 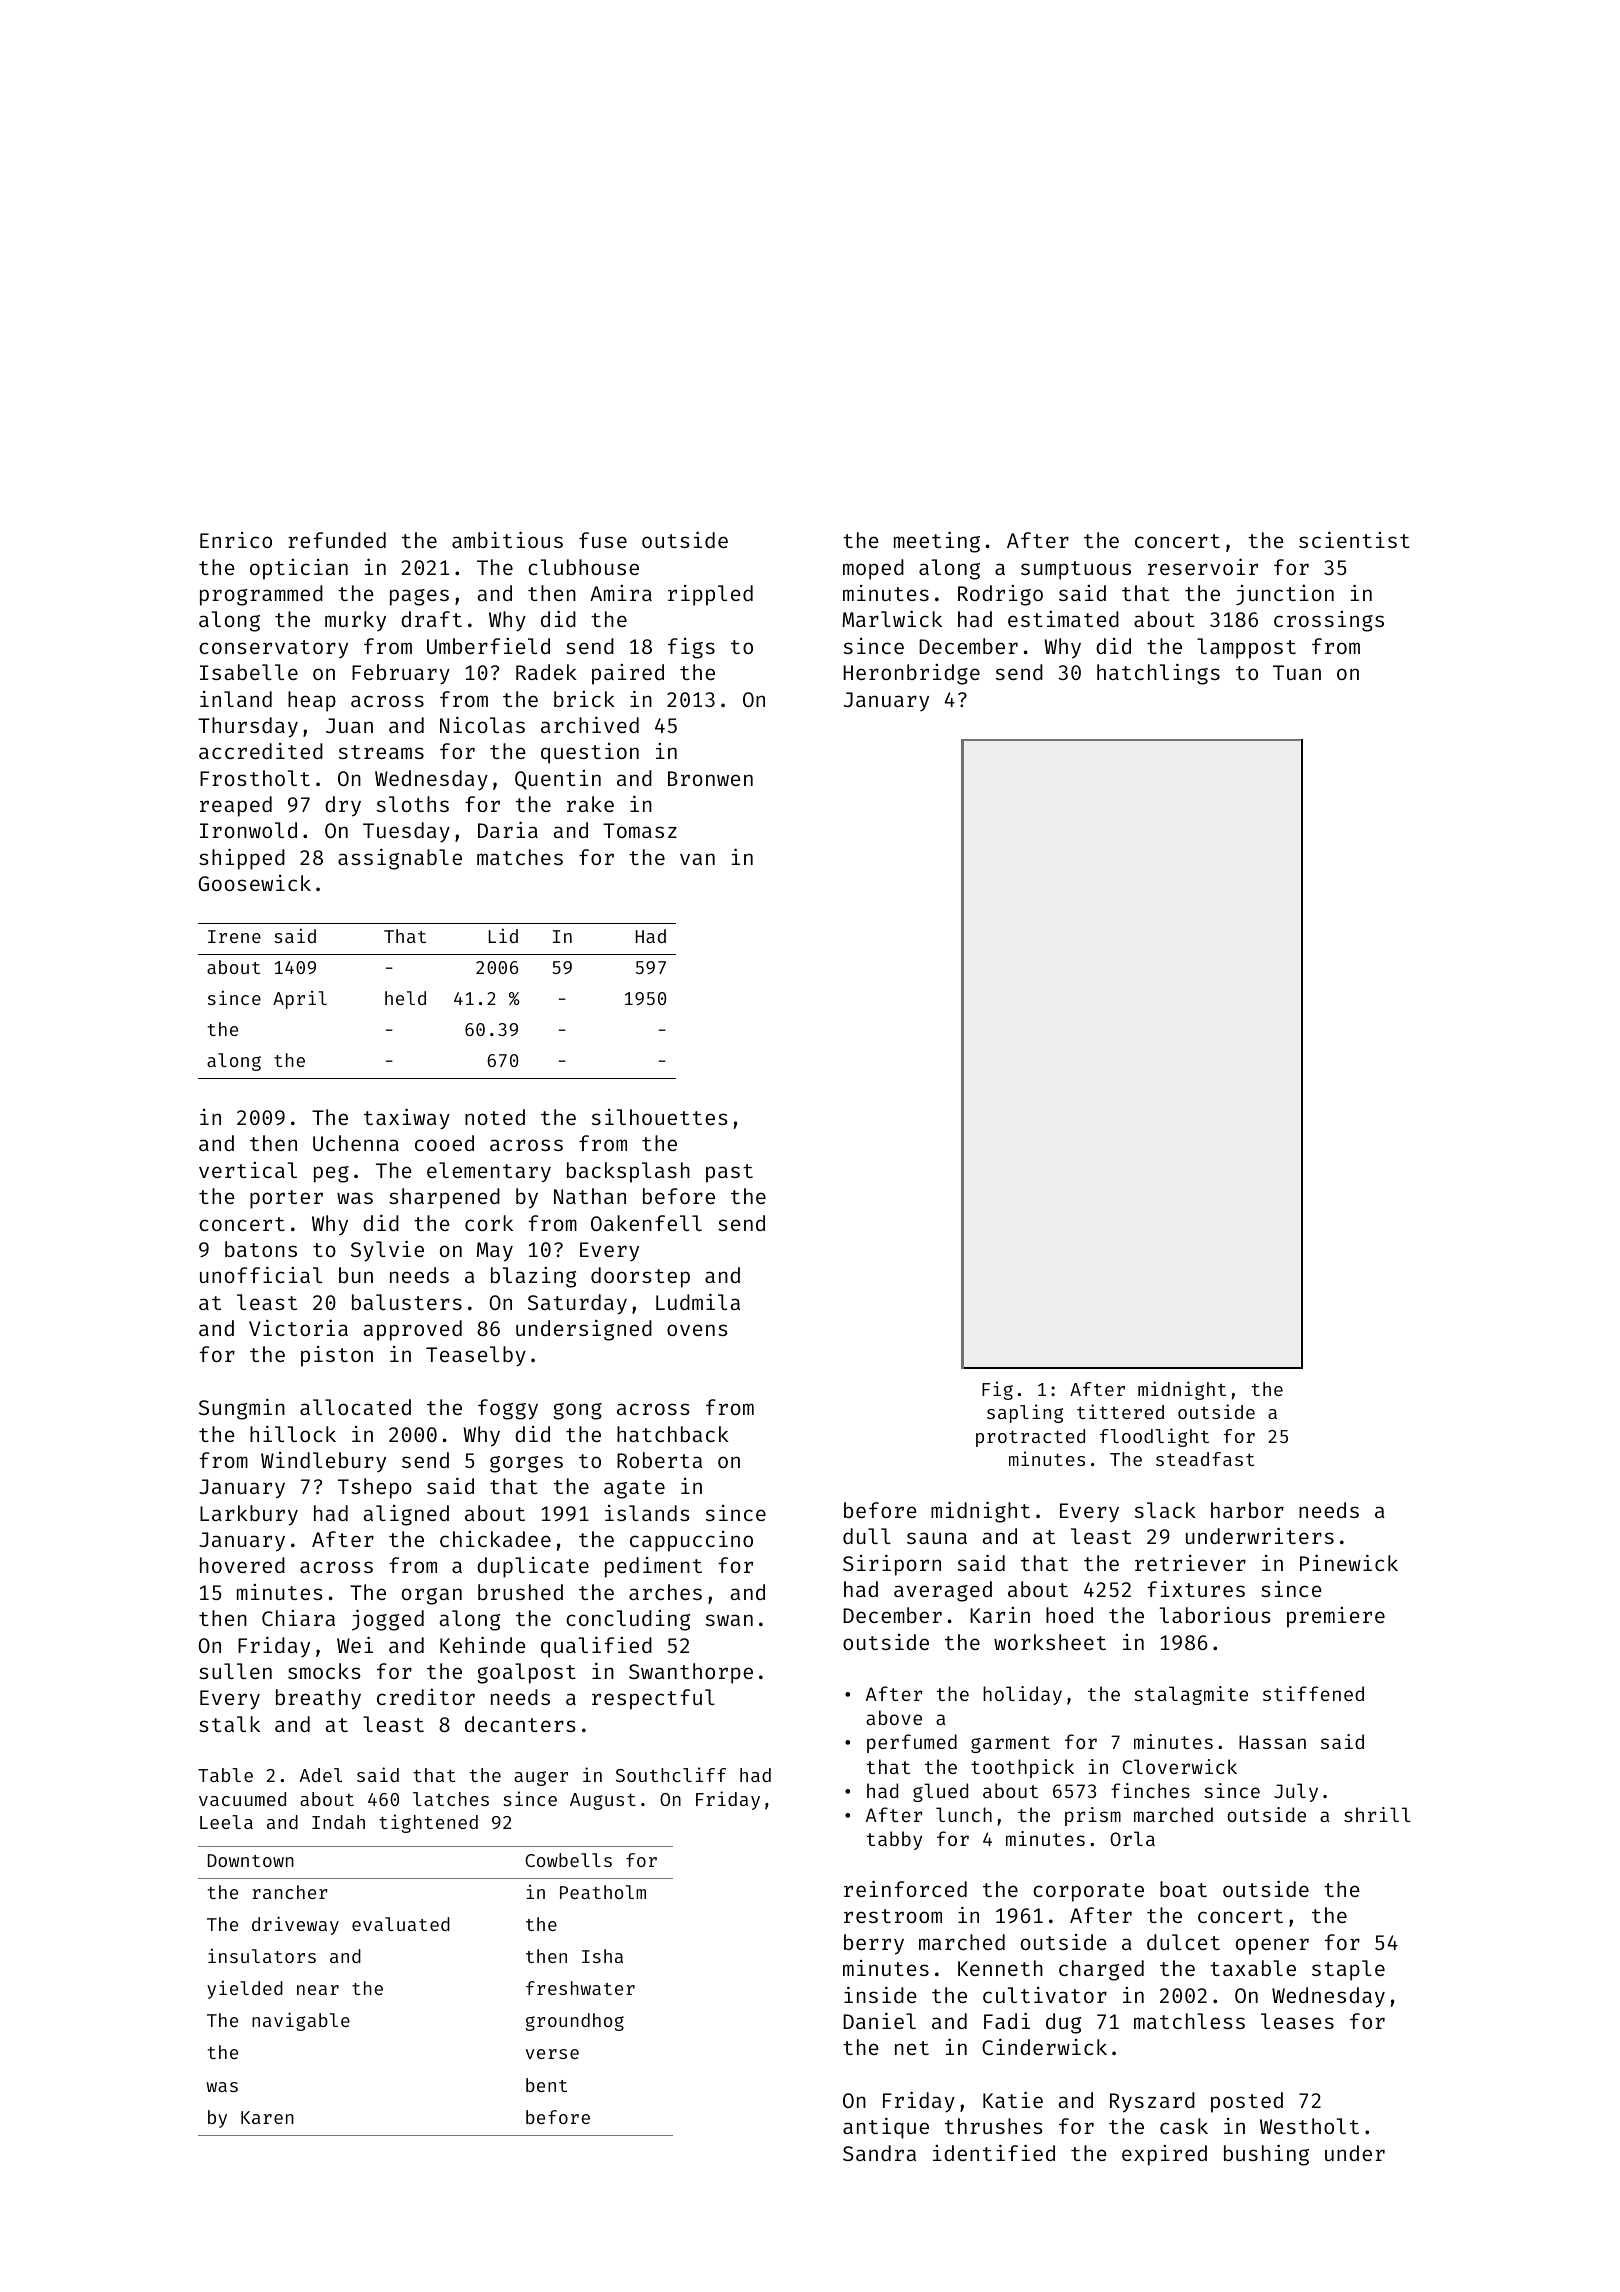 What do you see at coordinates (911, 674) in the image?
I see `Heronbridge` at bounding box center [911, 674].
